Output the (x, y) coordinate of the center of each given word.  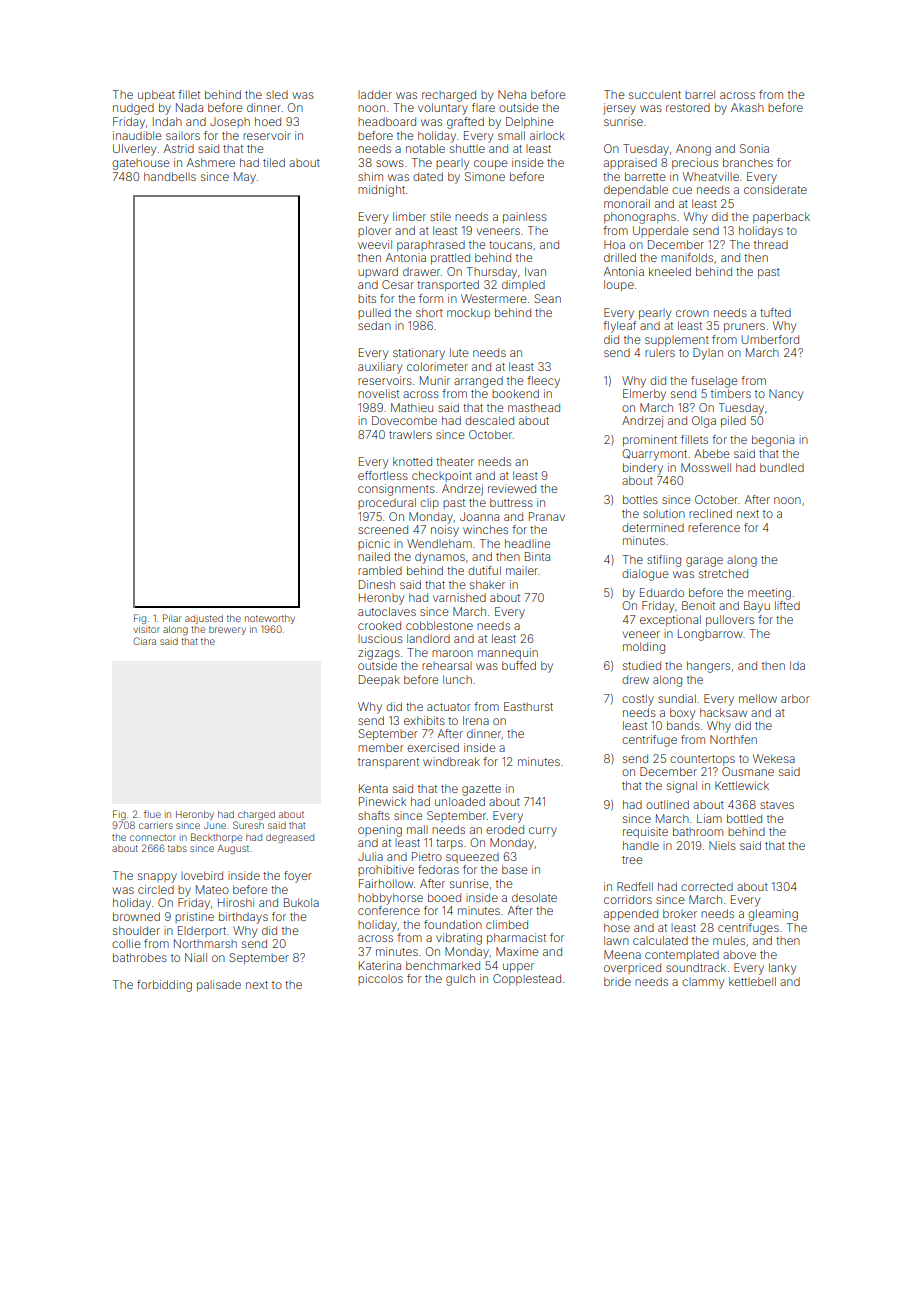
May (245, 178)
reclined (710, 513)
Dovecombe (404, 420)
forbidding (164, 986)
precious (695, 163)
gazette (481, 790)
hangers (708, 667)
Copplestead (527, 979)
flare (483, 107)
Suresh (248, 825)
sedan (374, 325)
